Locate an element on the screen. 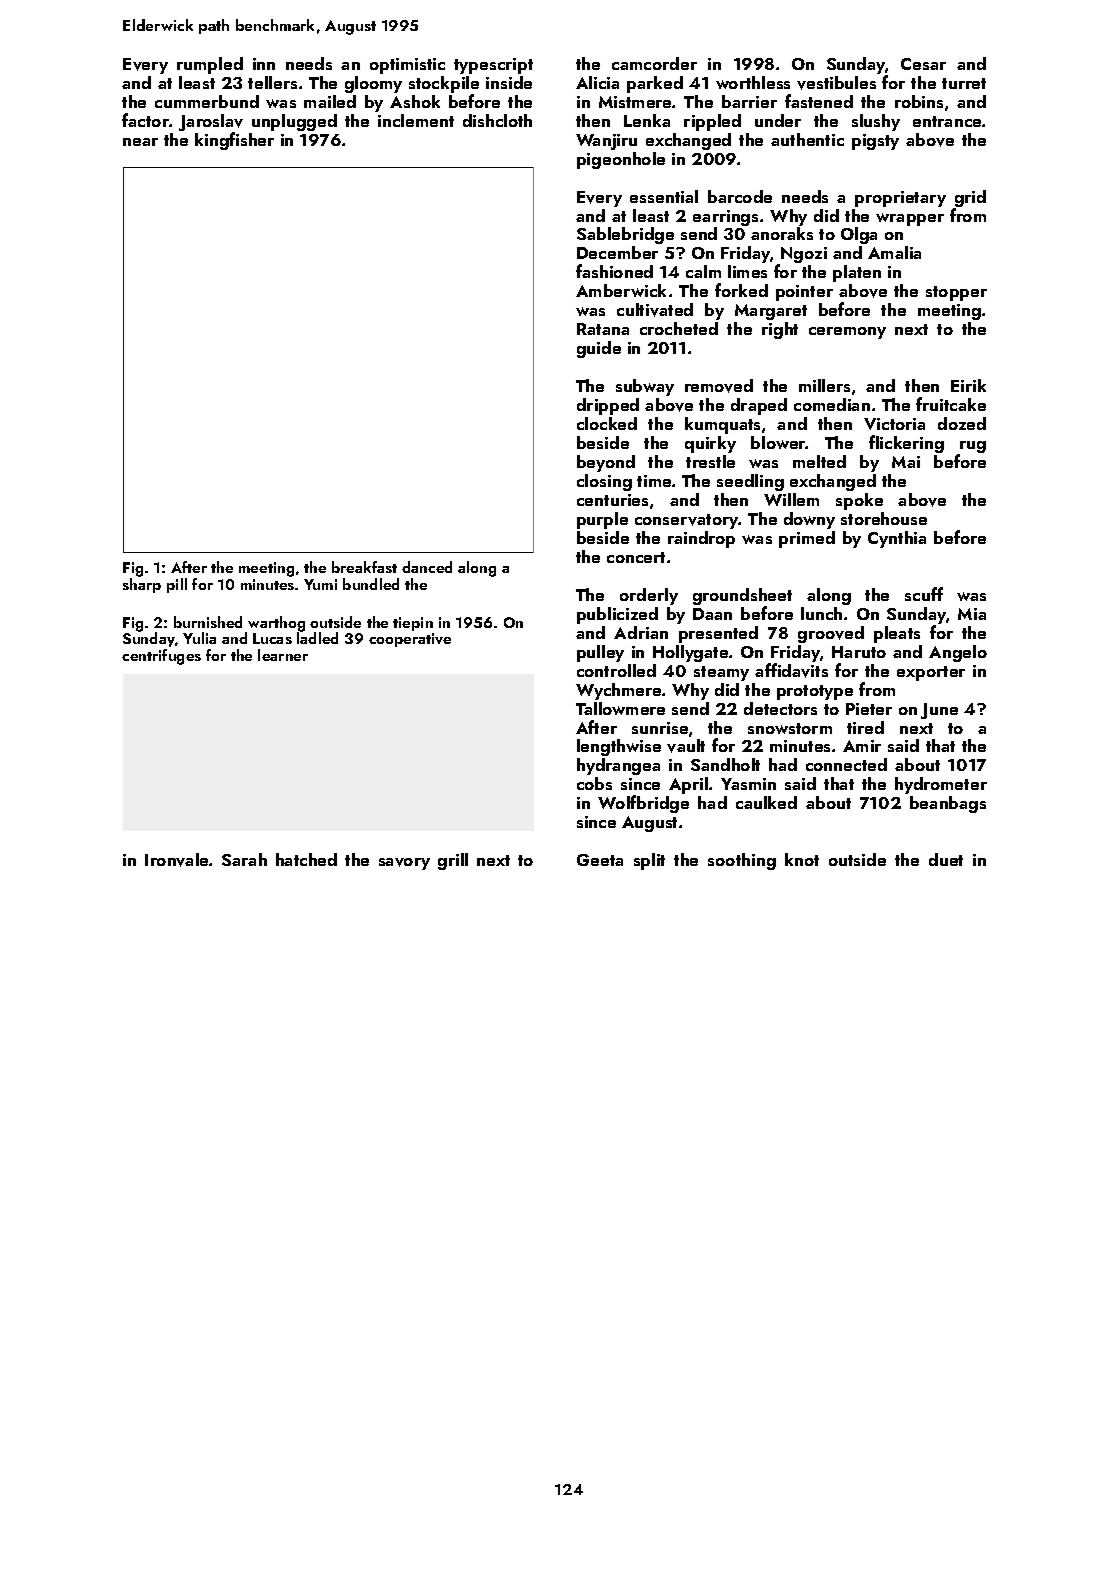 The image size is (1110, 1569). snowstorm is located at coordinates (790, 728).
